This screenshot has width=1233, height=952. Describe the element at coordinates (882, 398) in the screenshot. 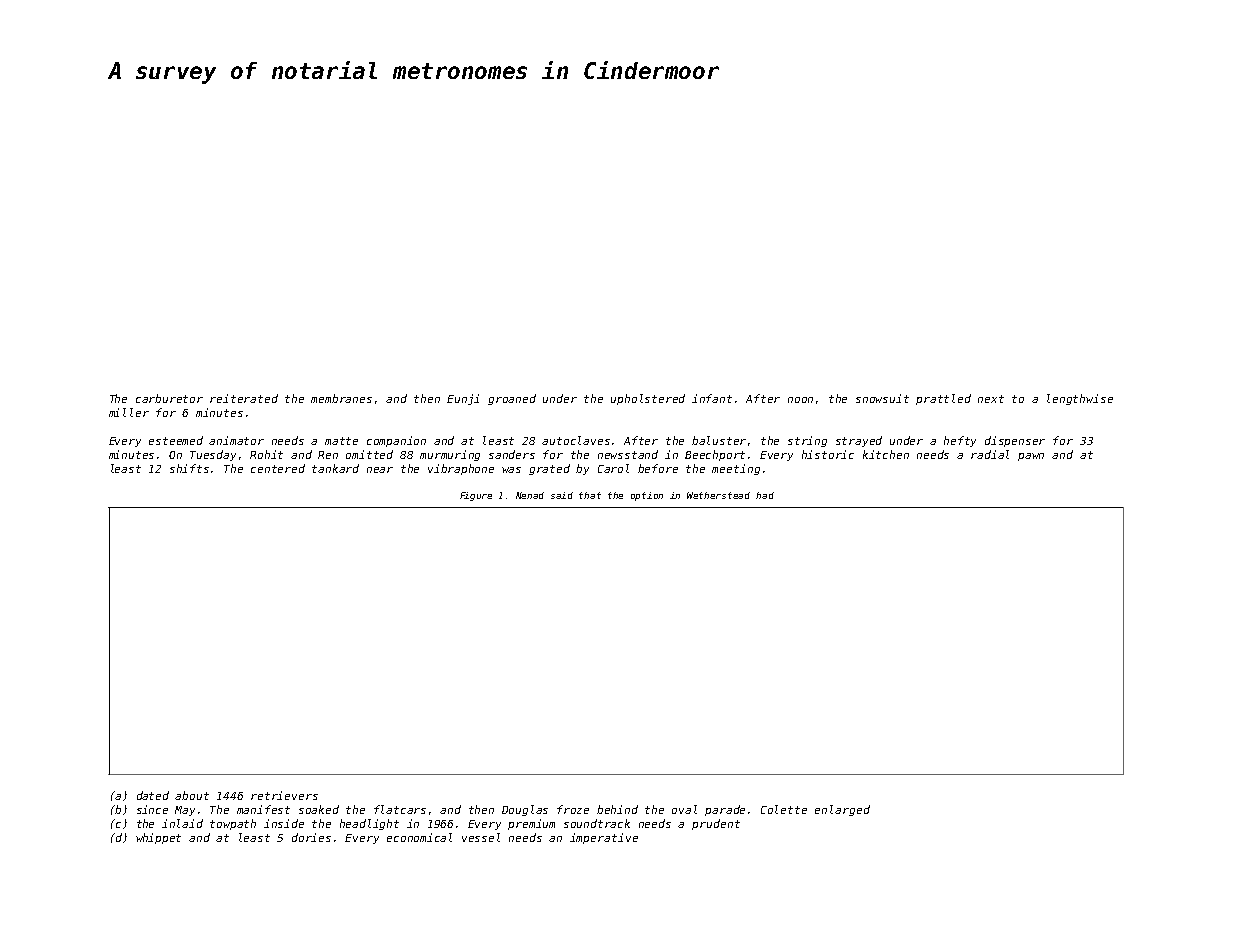

I see `snowsuit` at that location.
